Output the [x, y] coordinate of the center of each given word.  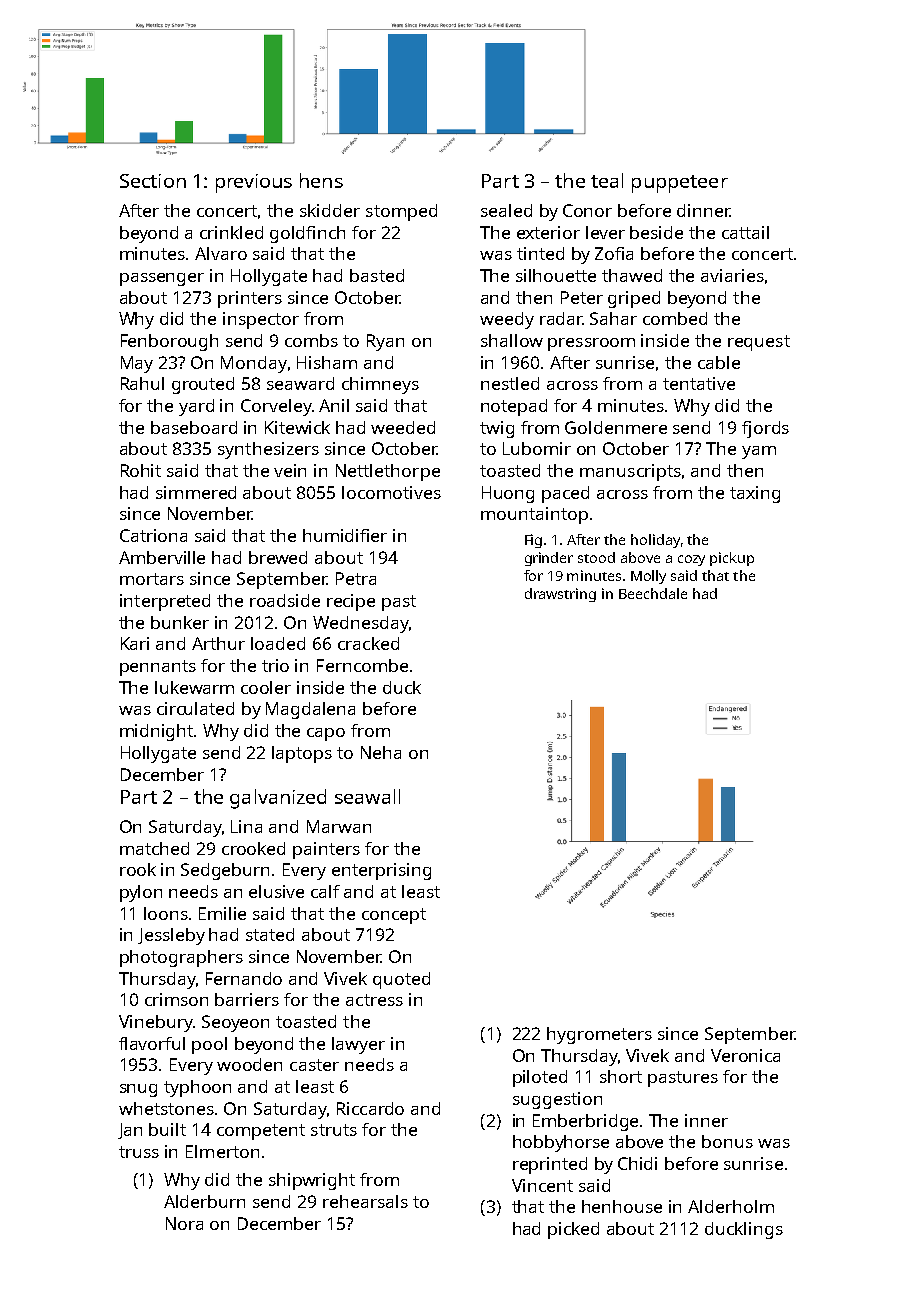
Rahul [142, 383]
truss [139, 1152]
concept [394, 916]
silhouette [556, 275]
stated [270, 934]
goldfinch [307, 234]
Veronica [745, 1055]
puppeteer [680, 184]
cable [719, 362]
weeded [403, 427]
